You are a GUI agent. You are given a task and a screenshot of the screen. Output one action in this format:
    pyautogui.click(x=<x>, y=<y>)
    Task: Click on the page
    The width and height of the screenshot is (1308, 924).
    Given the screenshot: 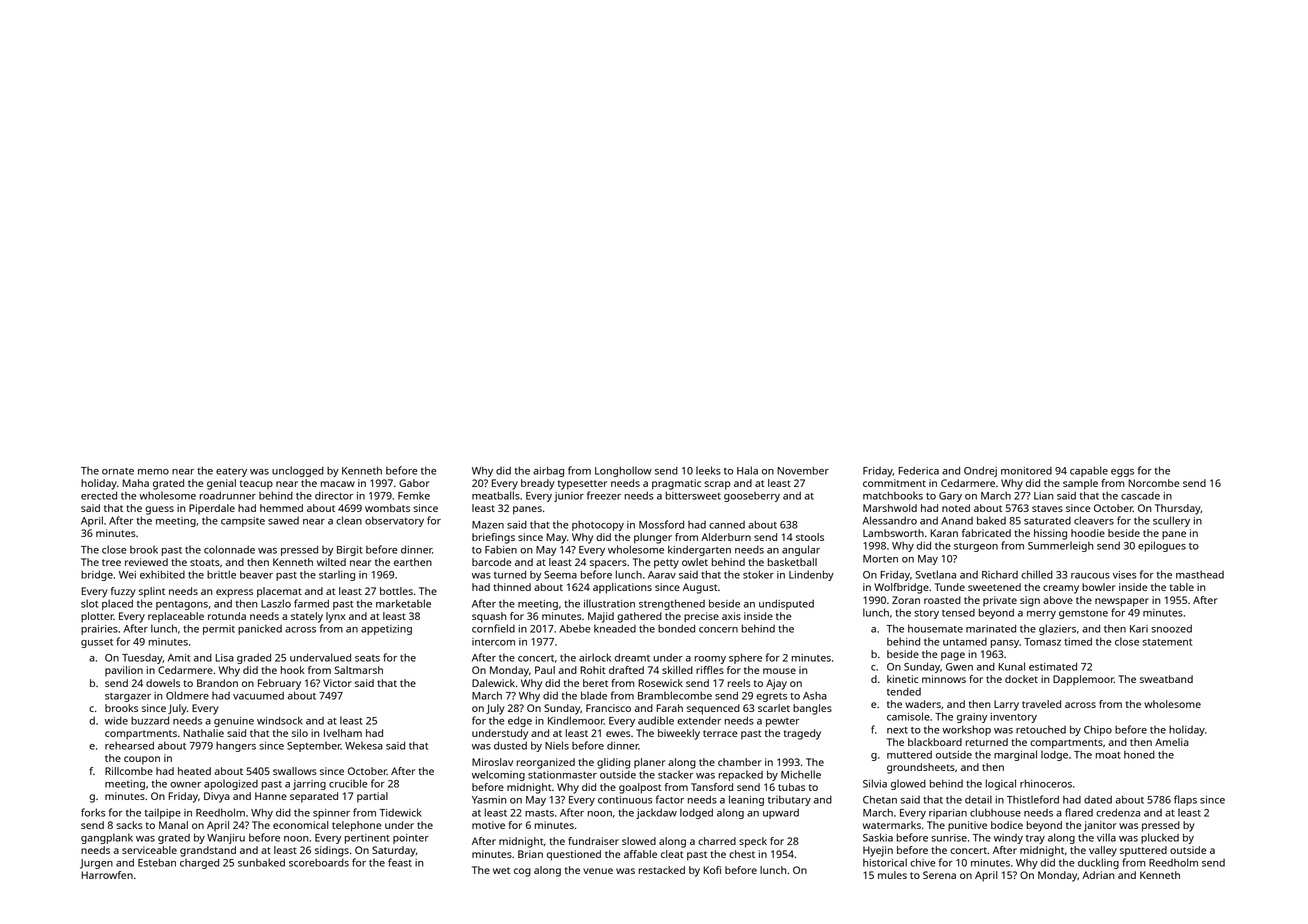 What is the action you would take?
    pyautogui.click(x=953, y=656)
